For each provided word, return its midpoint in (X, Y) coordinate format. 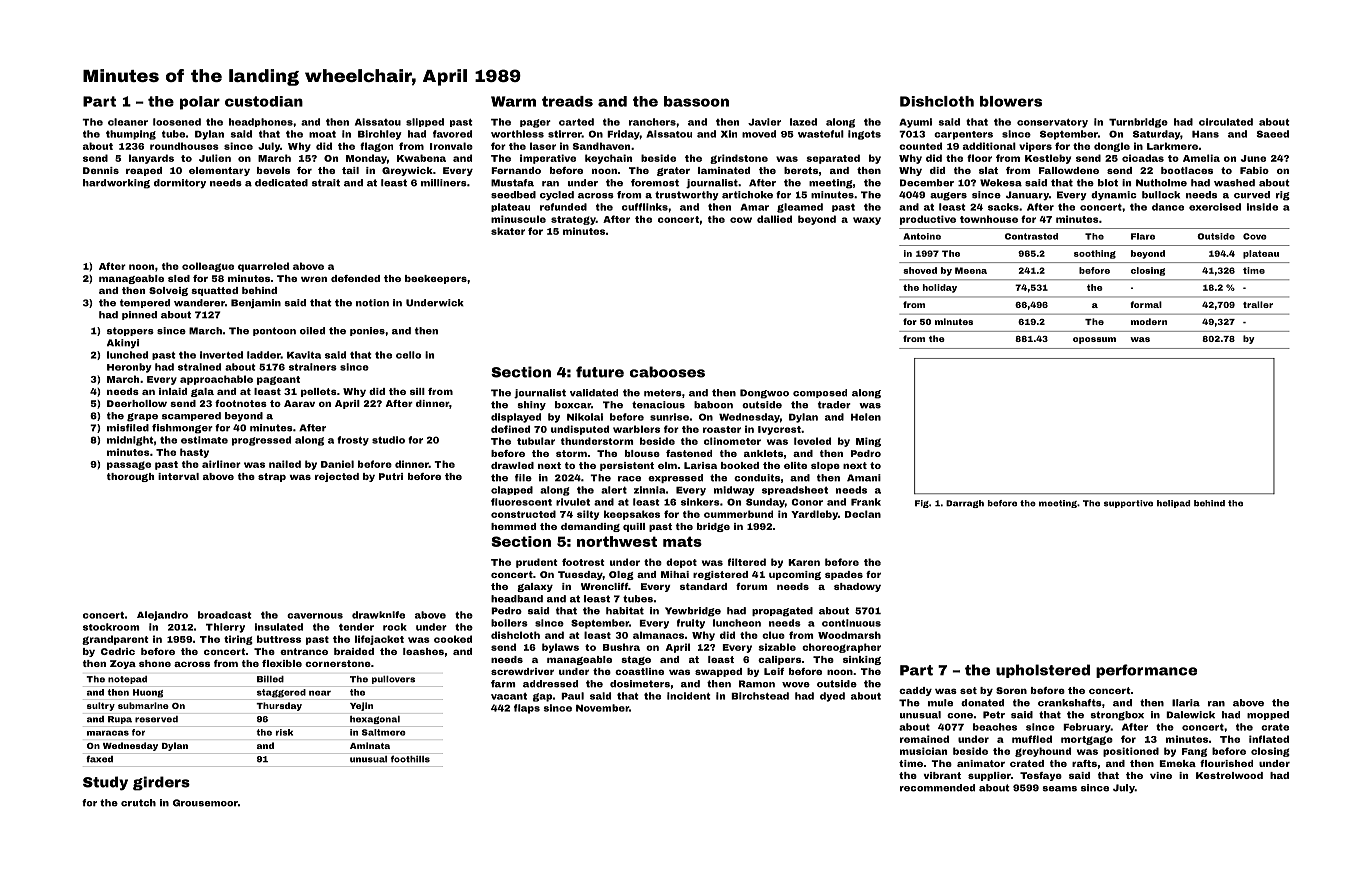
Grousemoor (205, 803)
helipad (1173, 504)
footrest (583, 562)
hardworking (116, 184)
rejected (337, 477)
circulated (1226, 122)
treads (567, 101)
